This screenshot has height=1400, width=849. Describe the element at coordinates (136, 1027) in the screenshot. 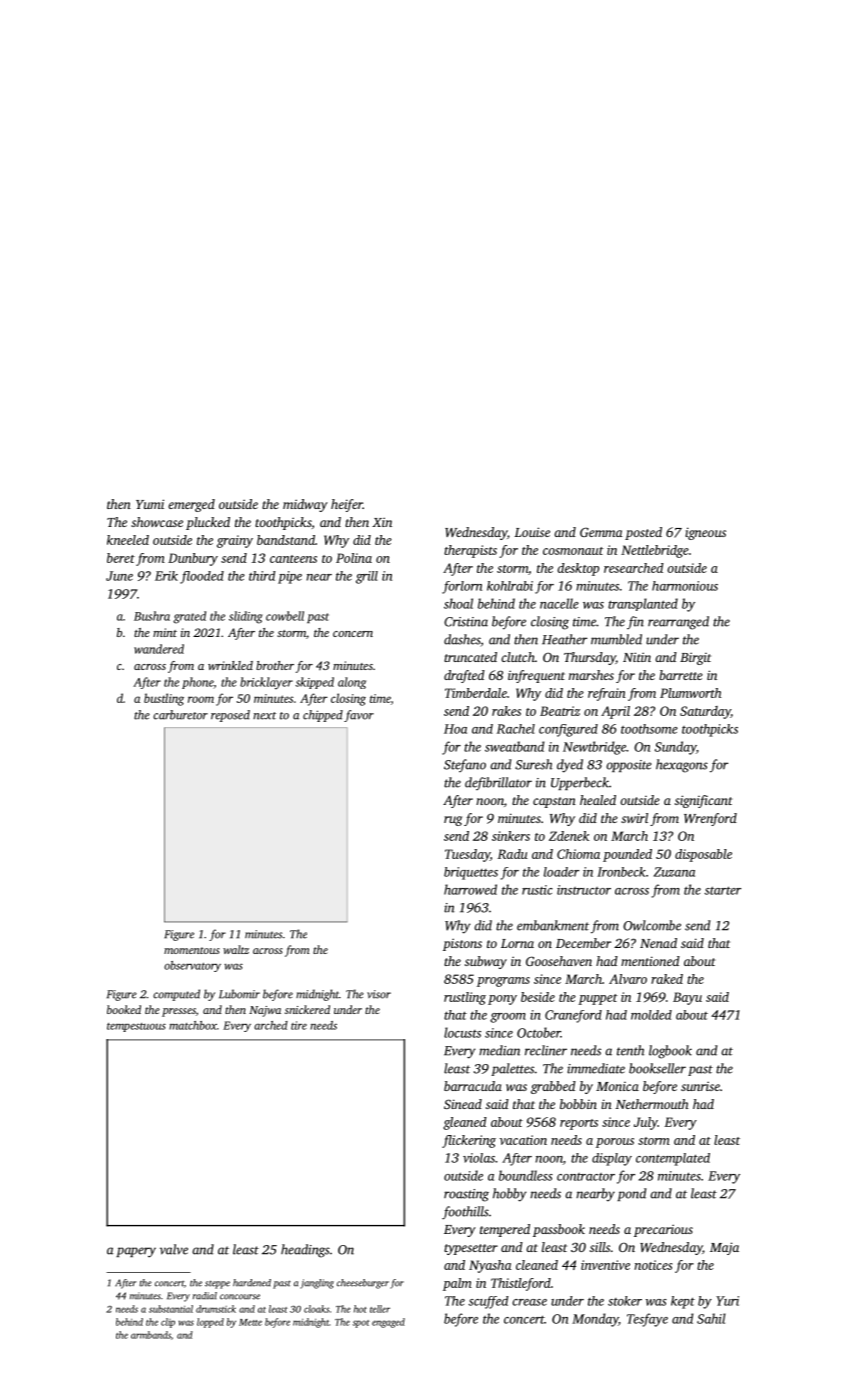

I see `tempestuous` at that location.
